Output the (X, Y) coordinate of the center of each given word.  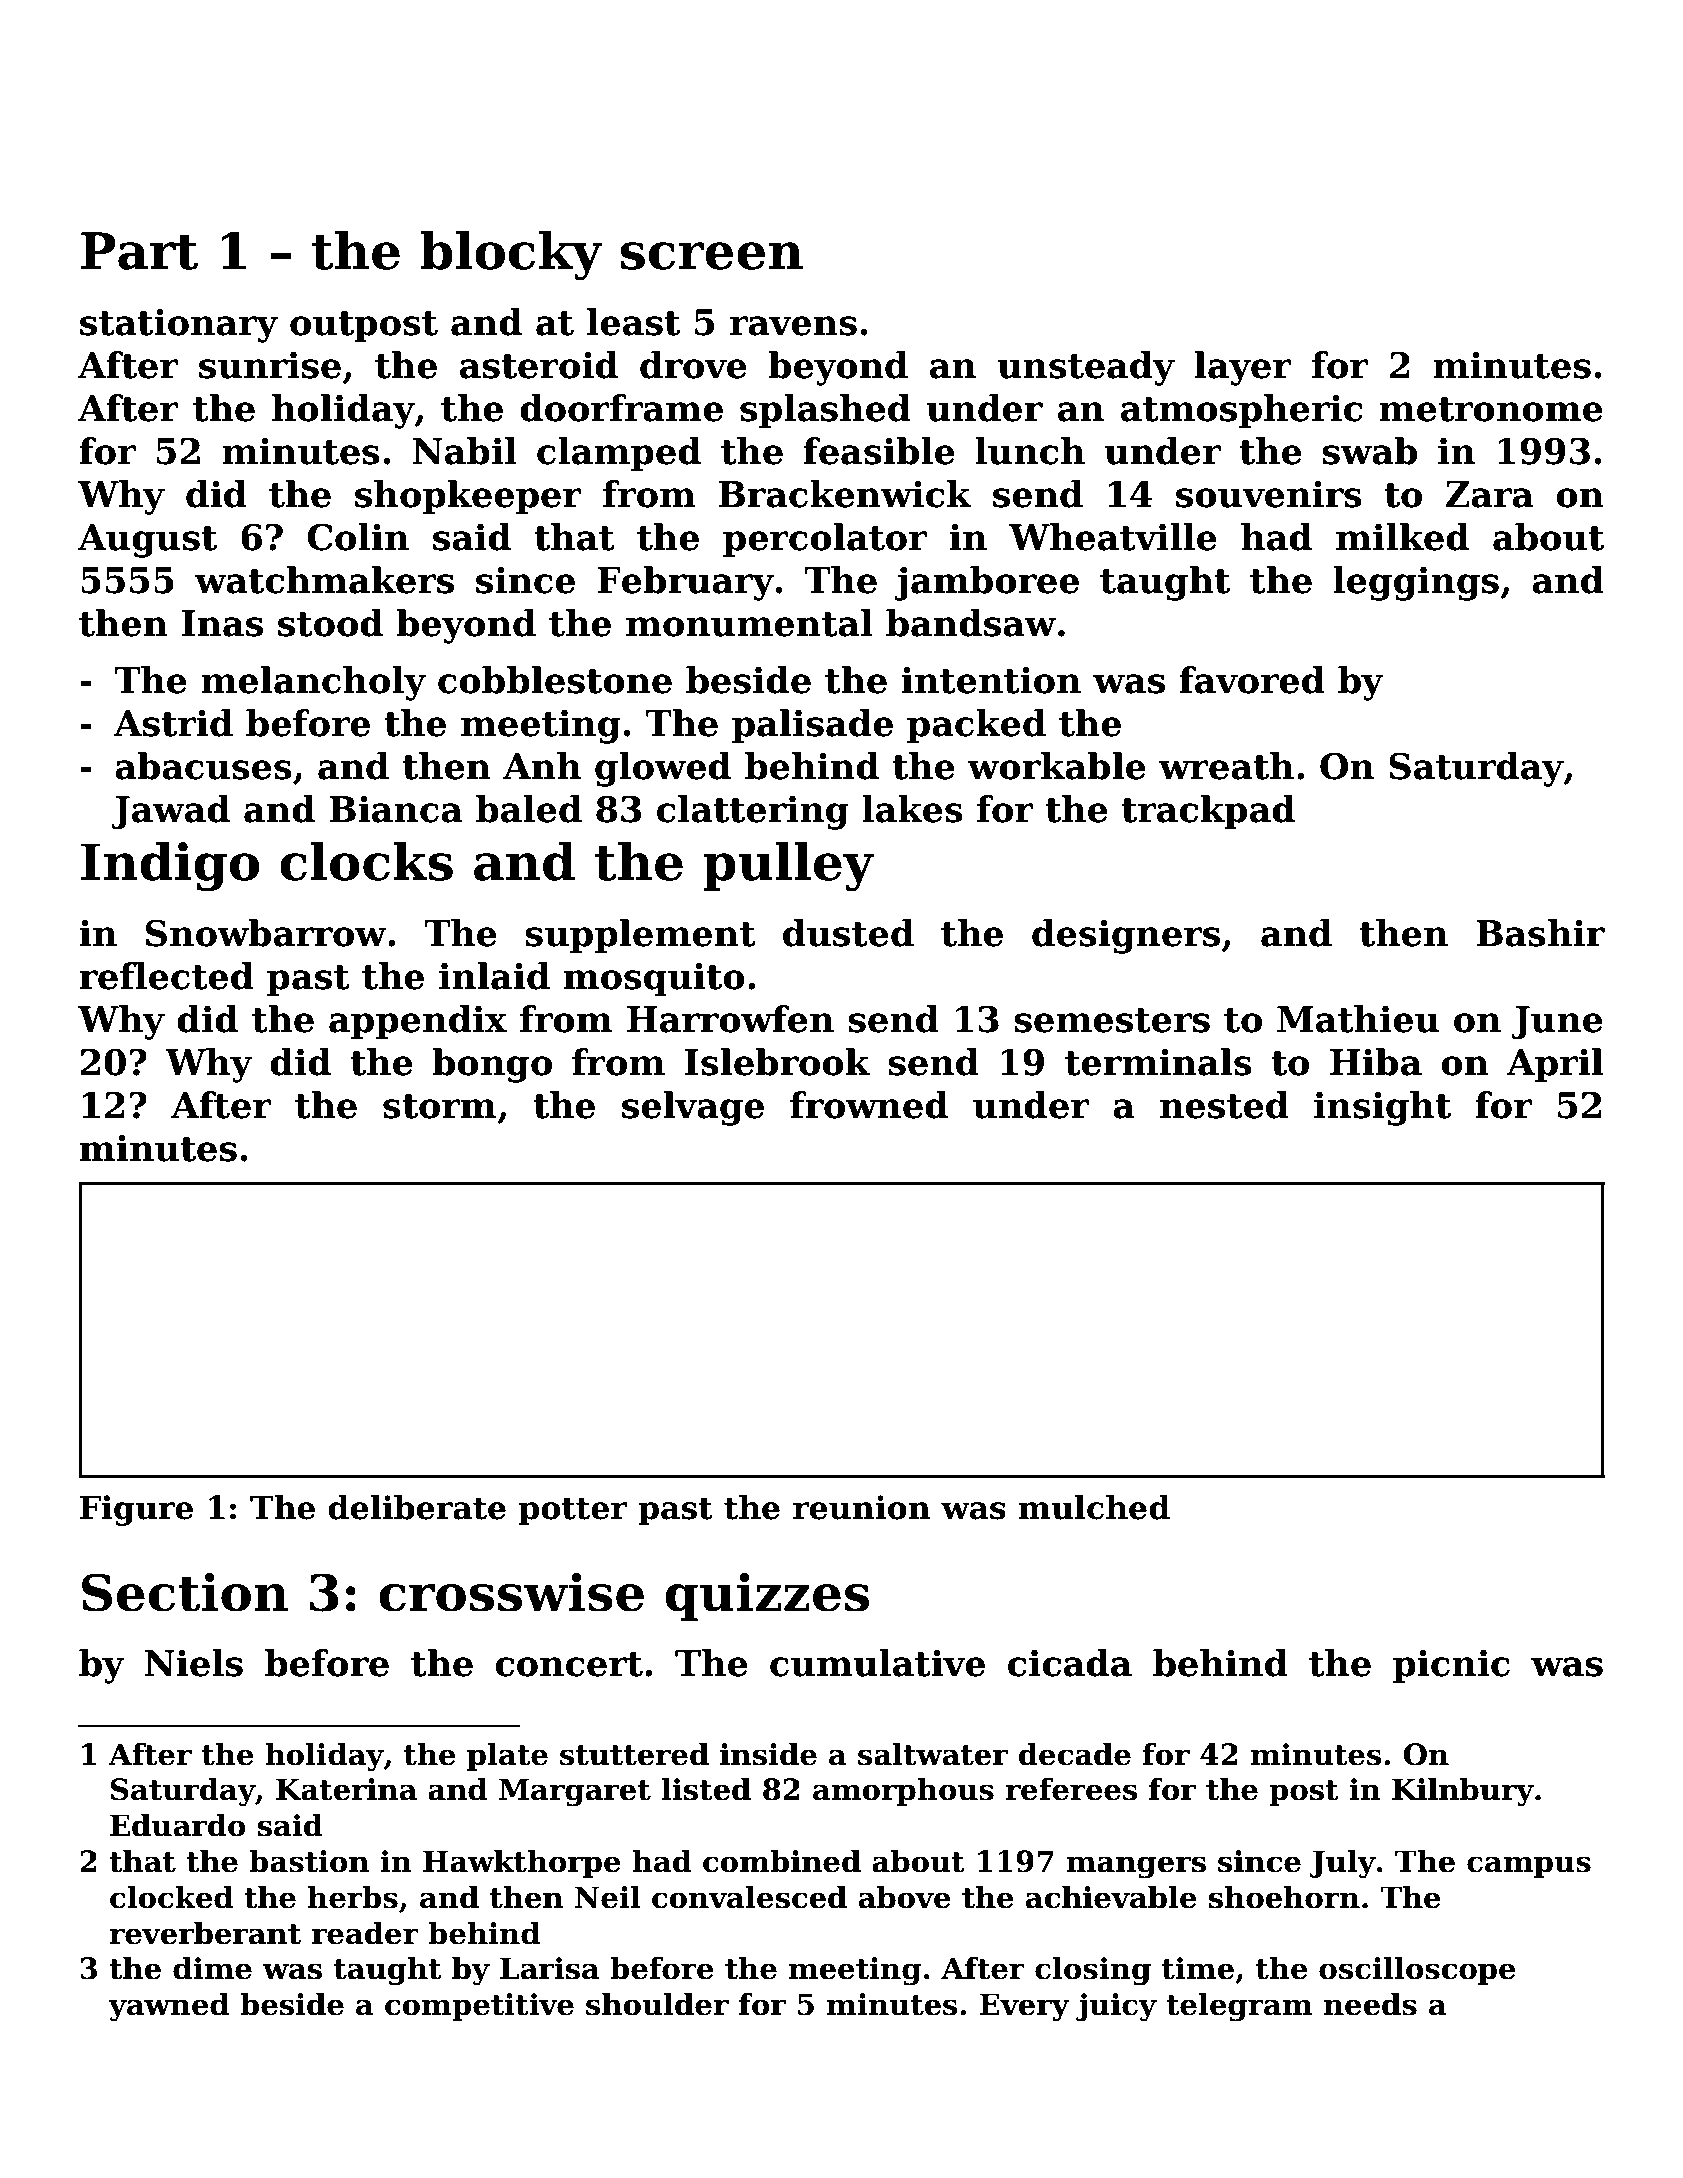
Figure (136, 1510)
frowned (869, 1105)
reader (365, 1933)
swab (1370, 451)
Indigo (170, 866)
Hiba (1376, 1062)
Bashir (1540, 933)
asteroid (539, 365)
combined (782, 1861)
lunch (1030, 451)
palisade (812, 726)
